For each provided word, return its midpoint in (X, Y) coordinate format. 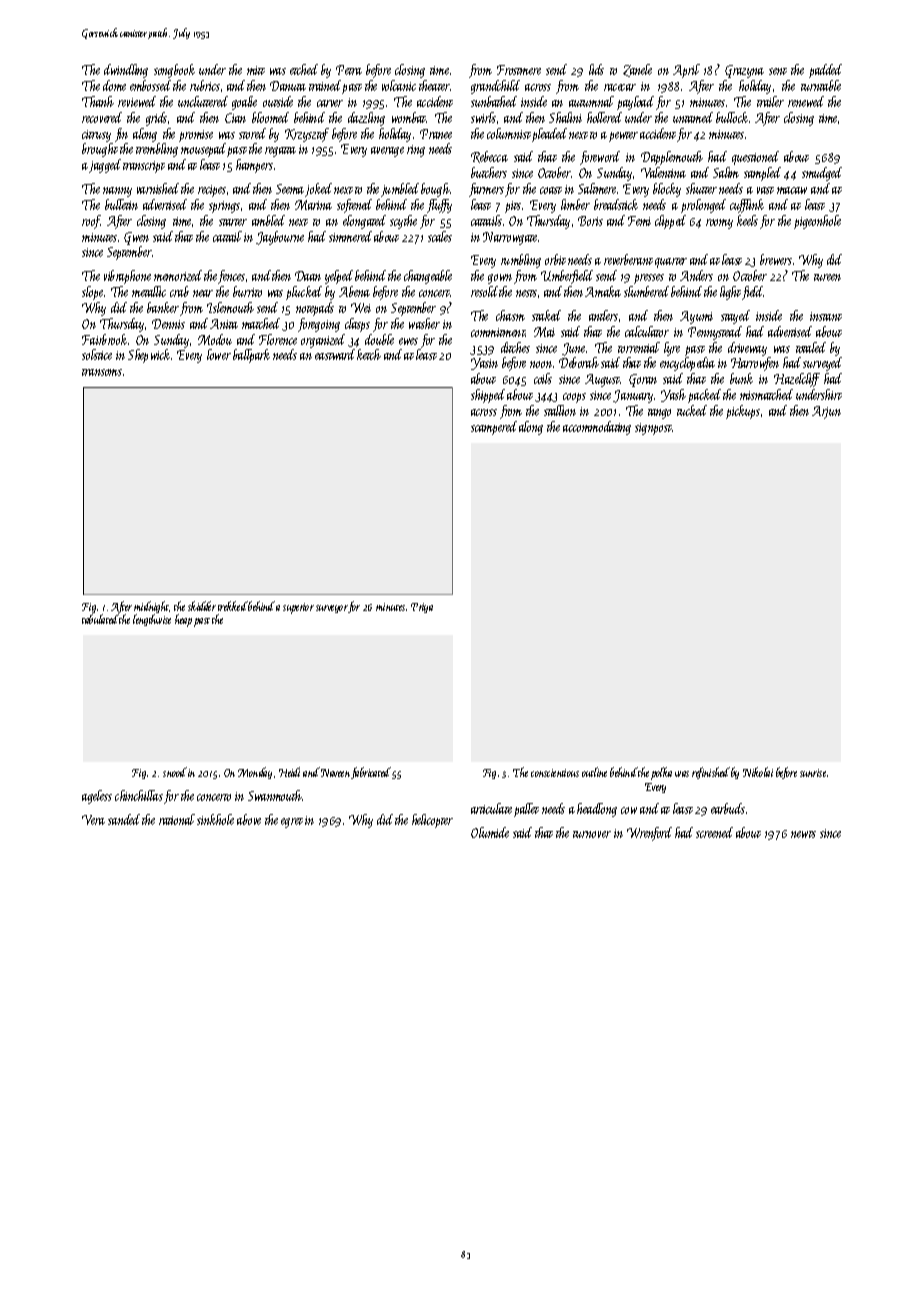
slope (93, 293)
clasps (357, 325)
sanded (124, 819)
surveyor (332, 609)
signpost (653, 429)
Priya (422, 608)
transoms (102, 372)
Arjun (826, 412)
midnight (152, 607)
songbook (174, 71)
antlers (603, 315)
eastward (335, 354)
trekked (233, 606)
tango (659, 414)
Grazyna (744, 71)
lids (596, 69)
